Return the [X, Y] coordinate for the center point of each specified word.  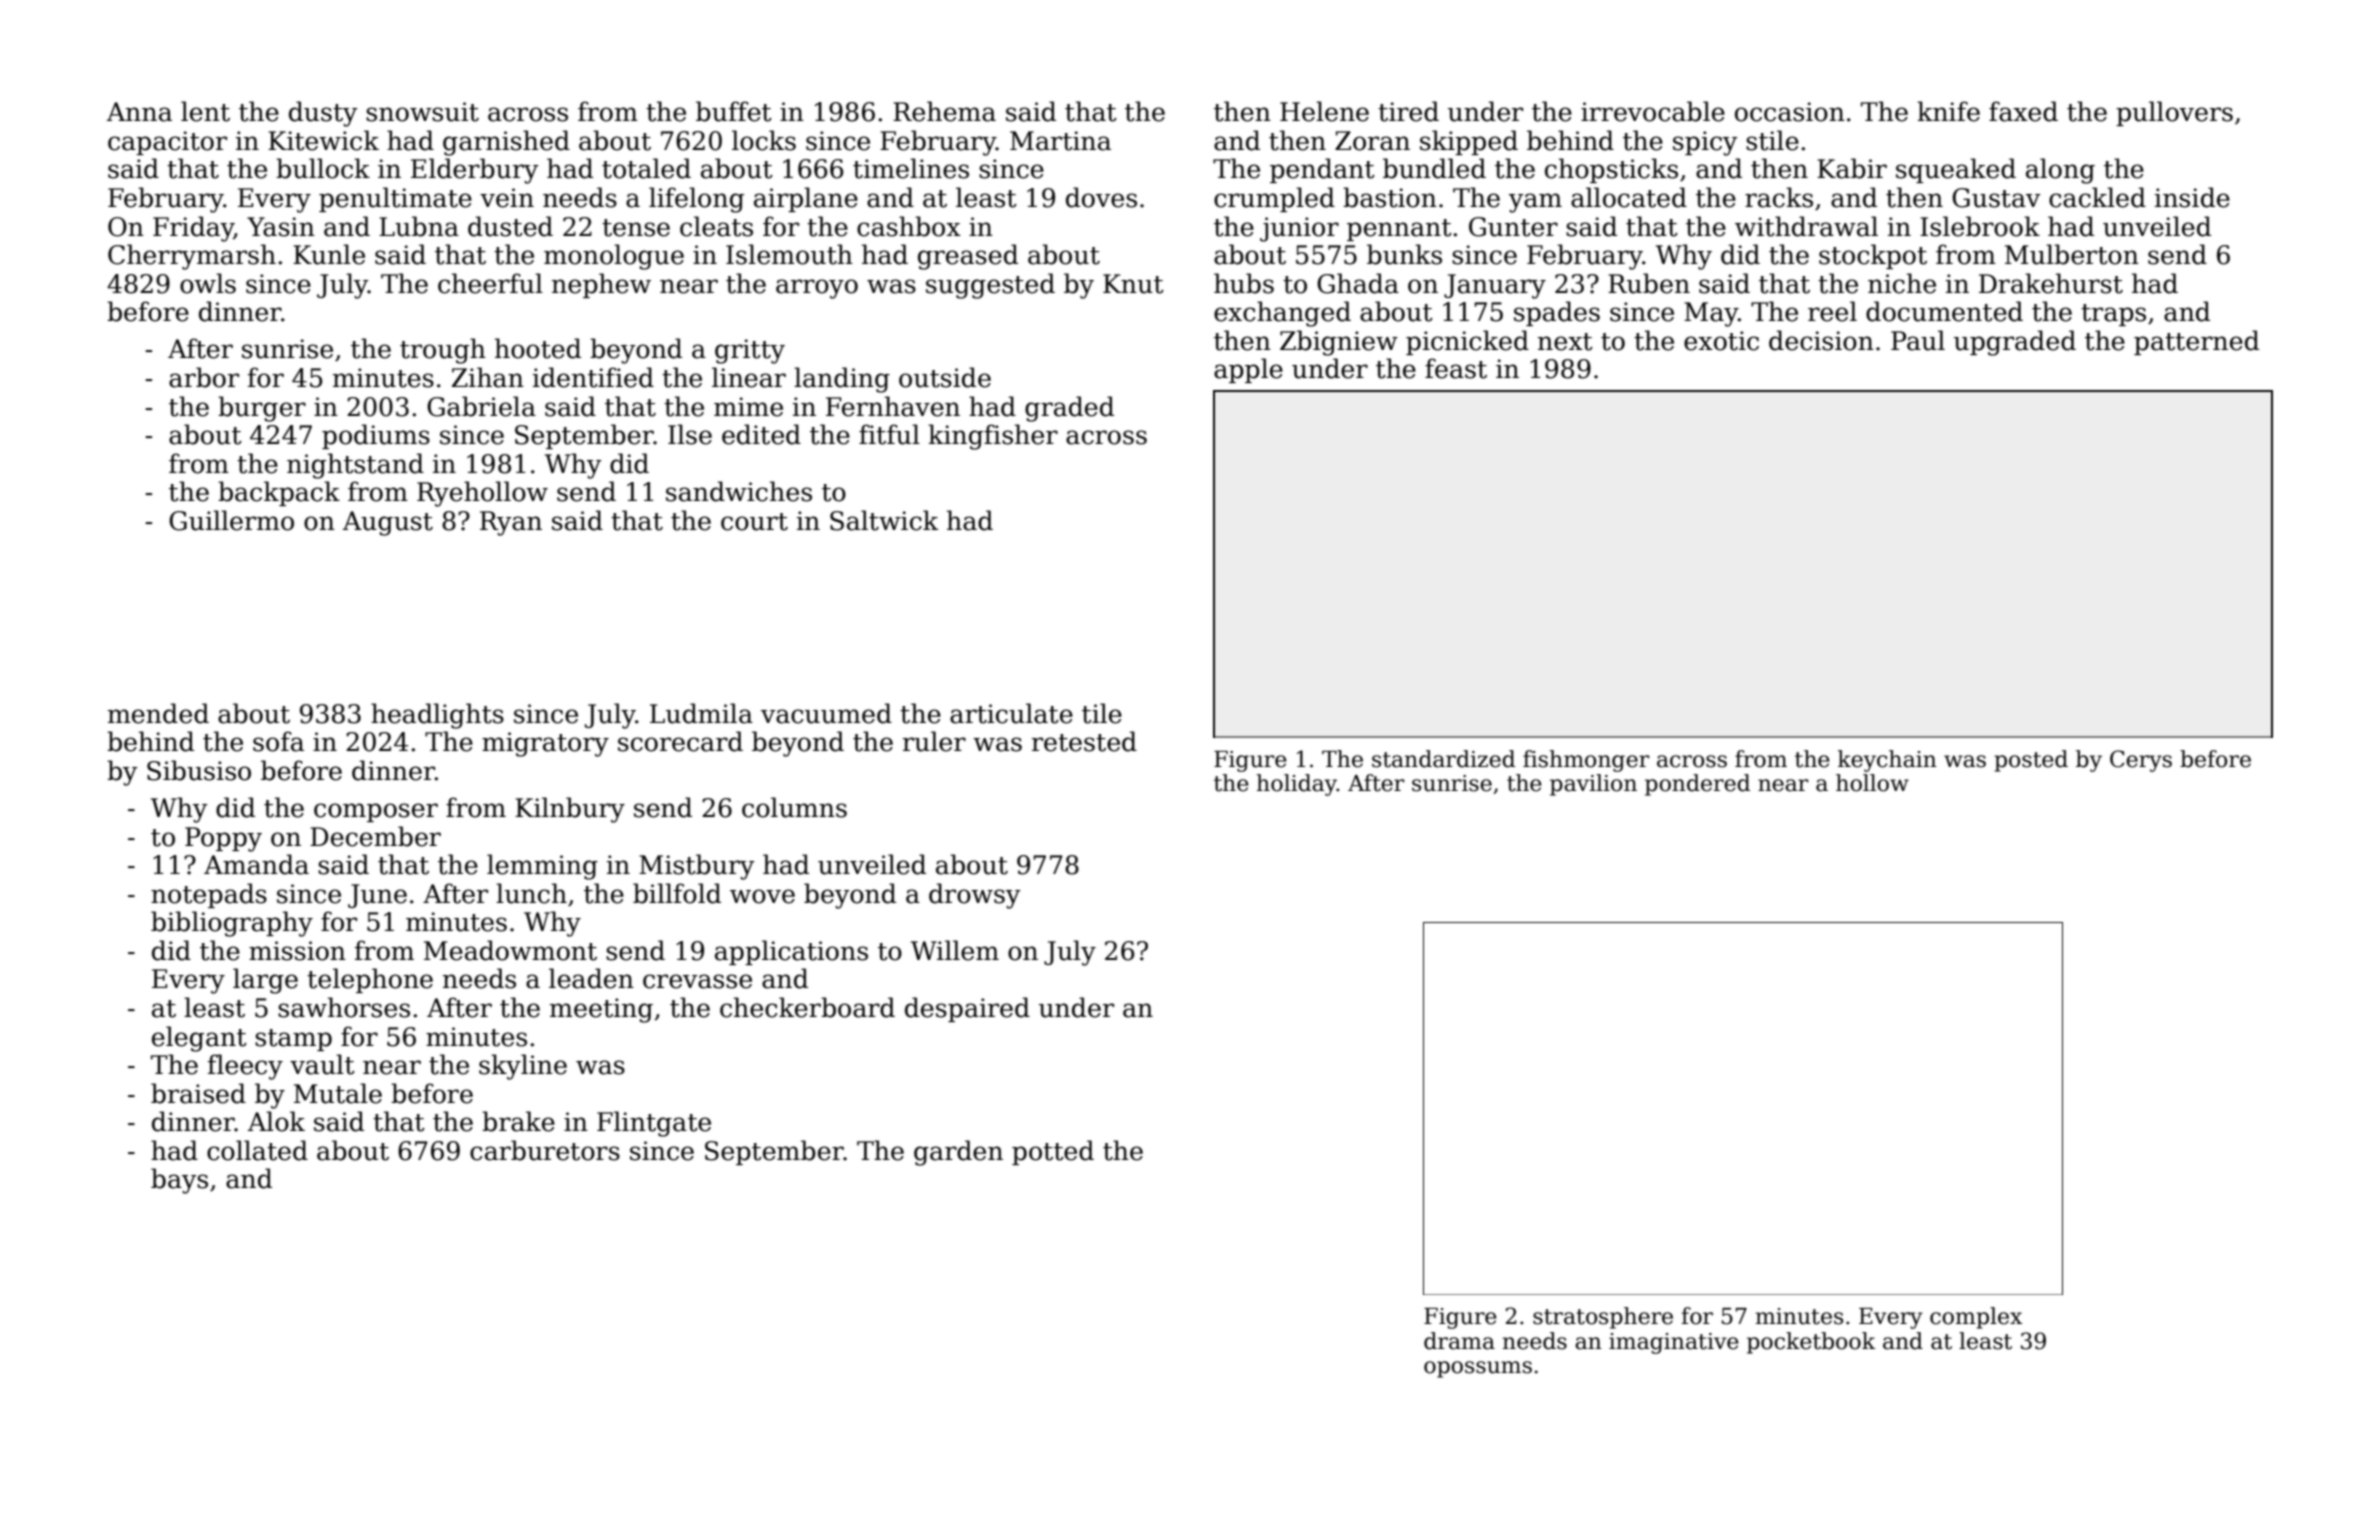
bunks [1404, 254]
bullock [323, 168]
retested [1084, 741]
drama [1459, 1341]
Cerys [2141, 761]
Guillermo [231, 520]
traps [2113, 315]
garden [958, 1153]
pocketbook [1811, 1343]
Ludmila [701, 713]
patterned [2196, 342]
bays [179, 1181]
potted [1053, 1152]
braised [198, 1093]
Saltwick [884, 520]
